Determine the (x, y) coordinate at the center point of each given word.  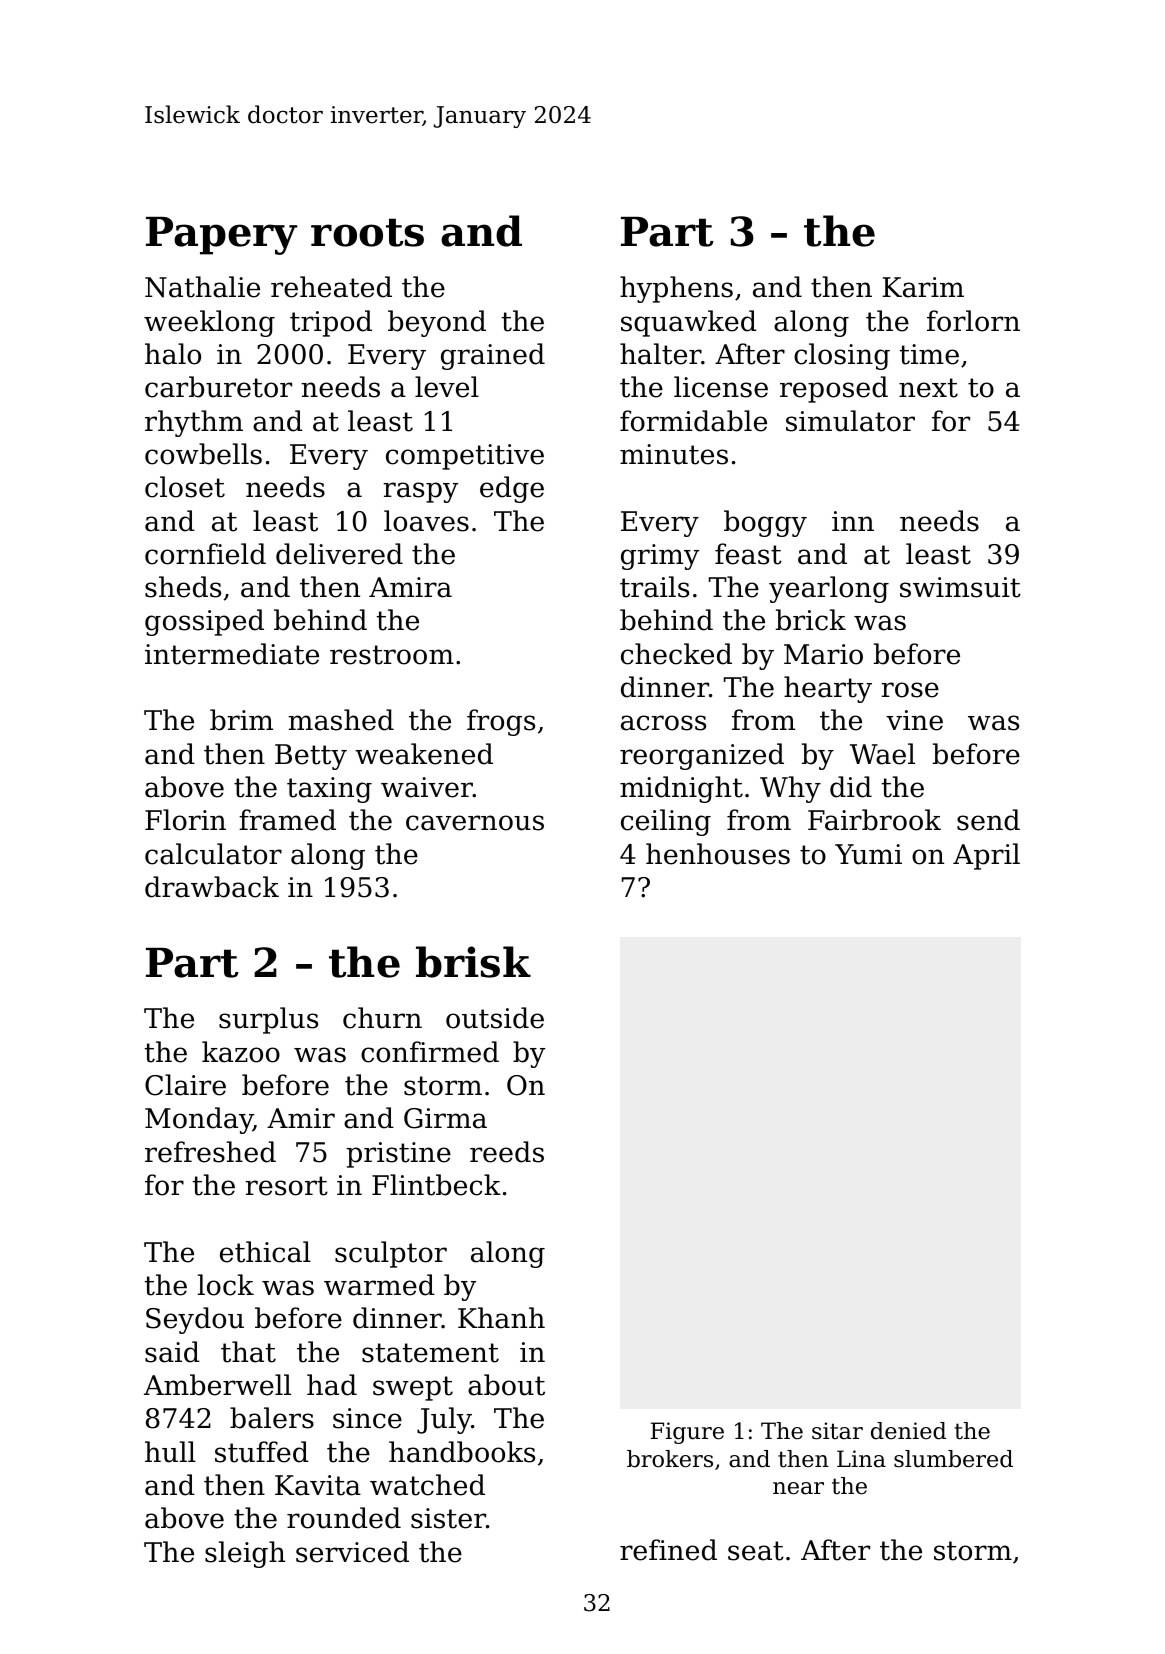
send (988, 820)
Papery (222, 236)
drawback (212, 887)
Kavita (318, 1485)
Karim (923, 287)
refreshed (210, 1152)
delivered (339, 554)
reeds (507, 1152)
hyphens (676, 289)
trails (654, 587)
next (928, 388)
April (986, 856)
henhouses (718, 854)
